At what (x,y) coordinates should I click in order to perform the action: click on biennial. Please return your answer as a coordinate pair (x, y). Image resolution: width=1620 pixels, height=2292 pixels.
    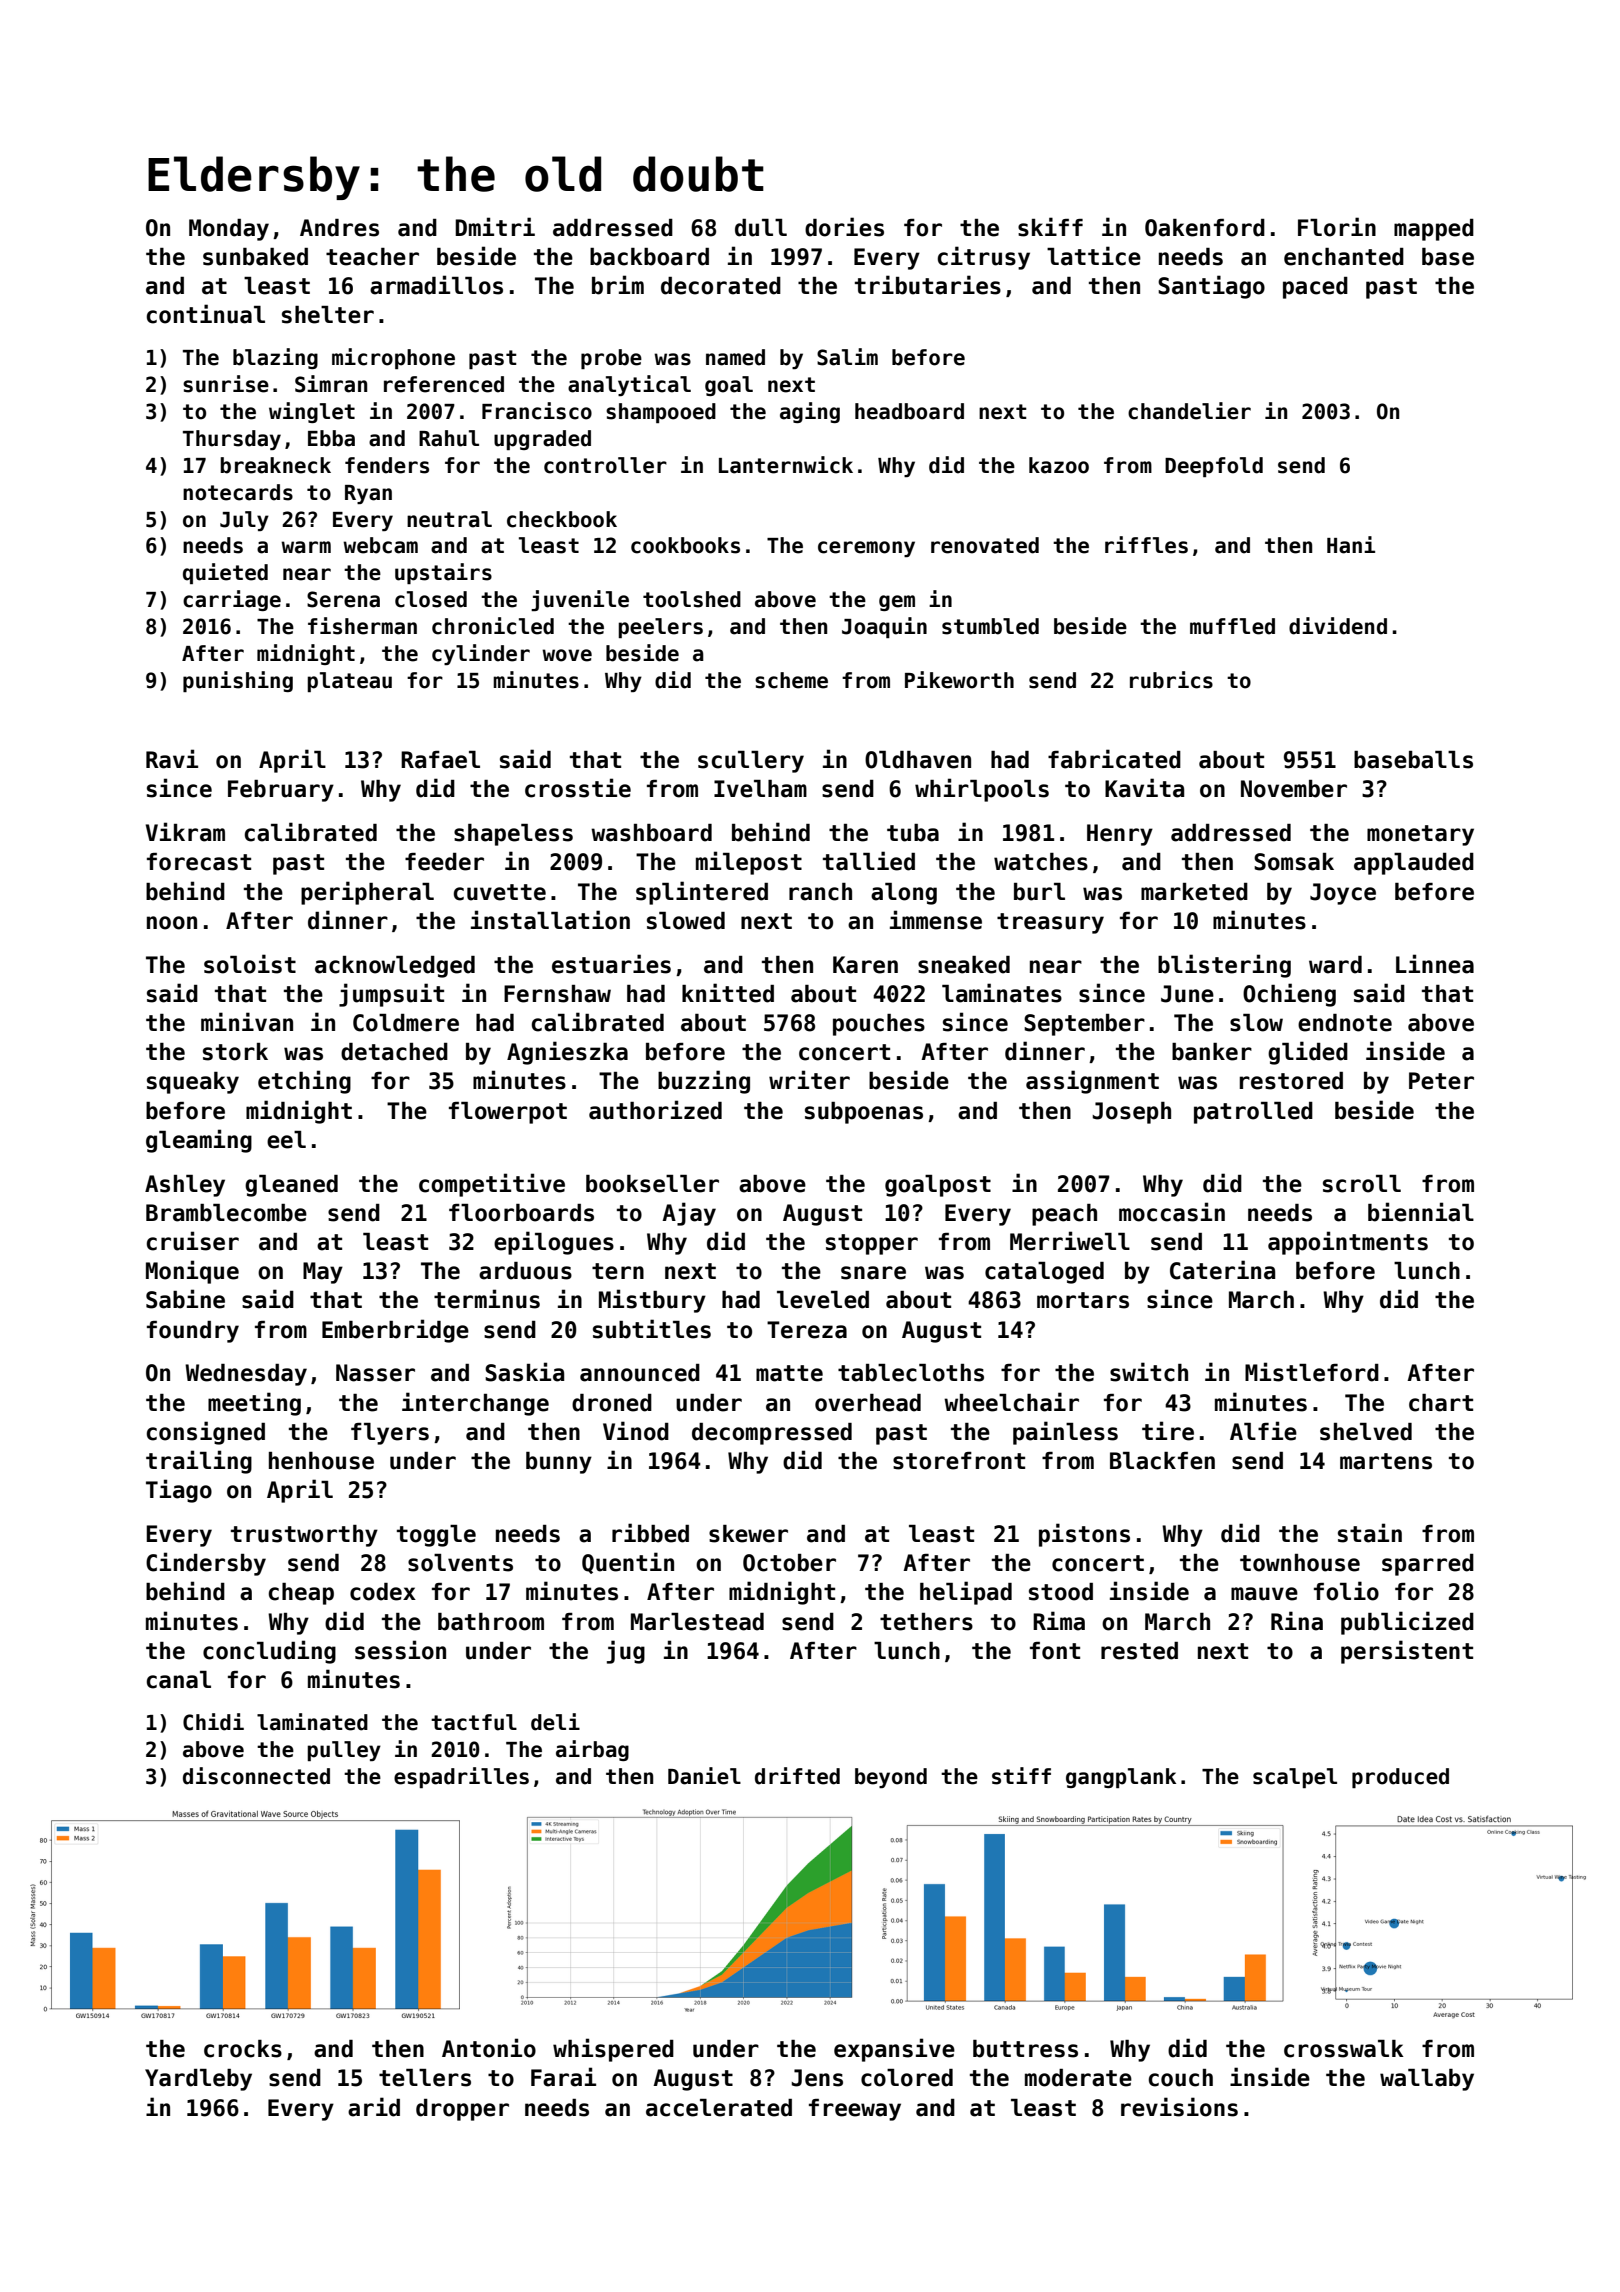
    Looking at the image, I should click on (1421, 1212).
